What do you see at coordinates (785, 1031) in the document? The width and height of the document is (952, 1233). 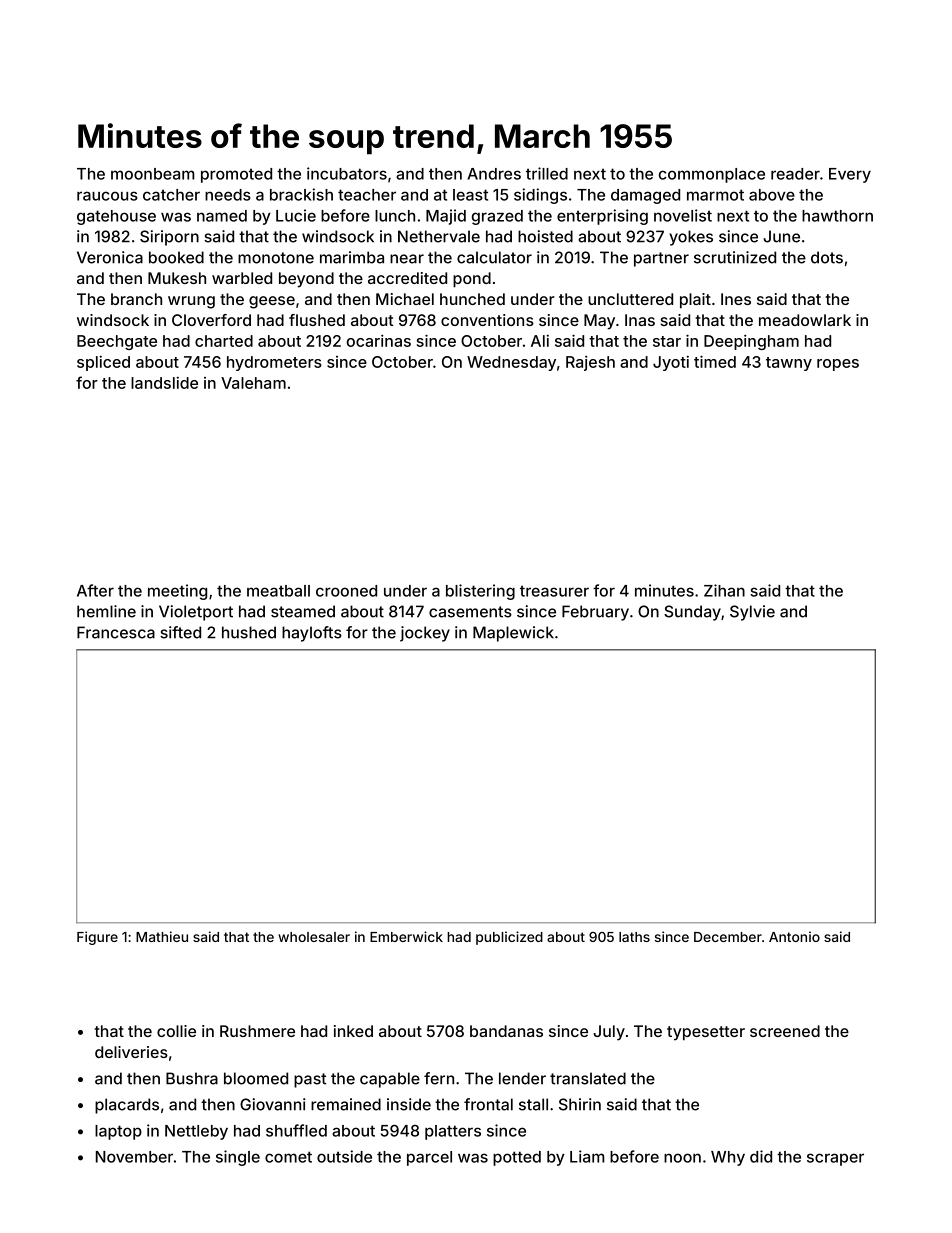 I see `screened` at bounding box center [785, 1031].
